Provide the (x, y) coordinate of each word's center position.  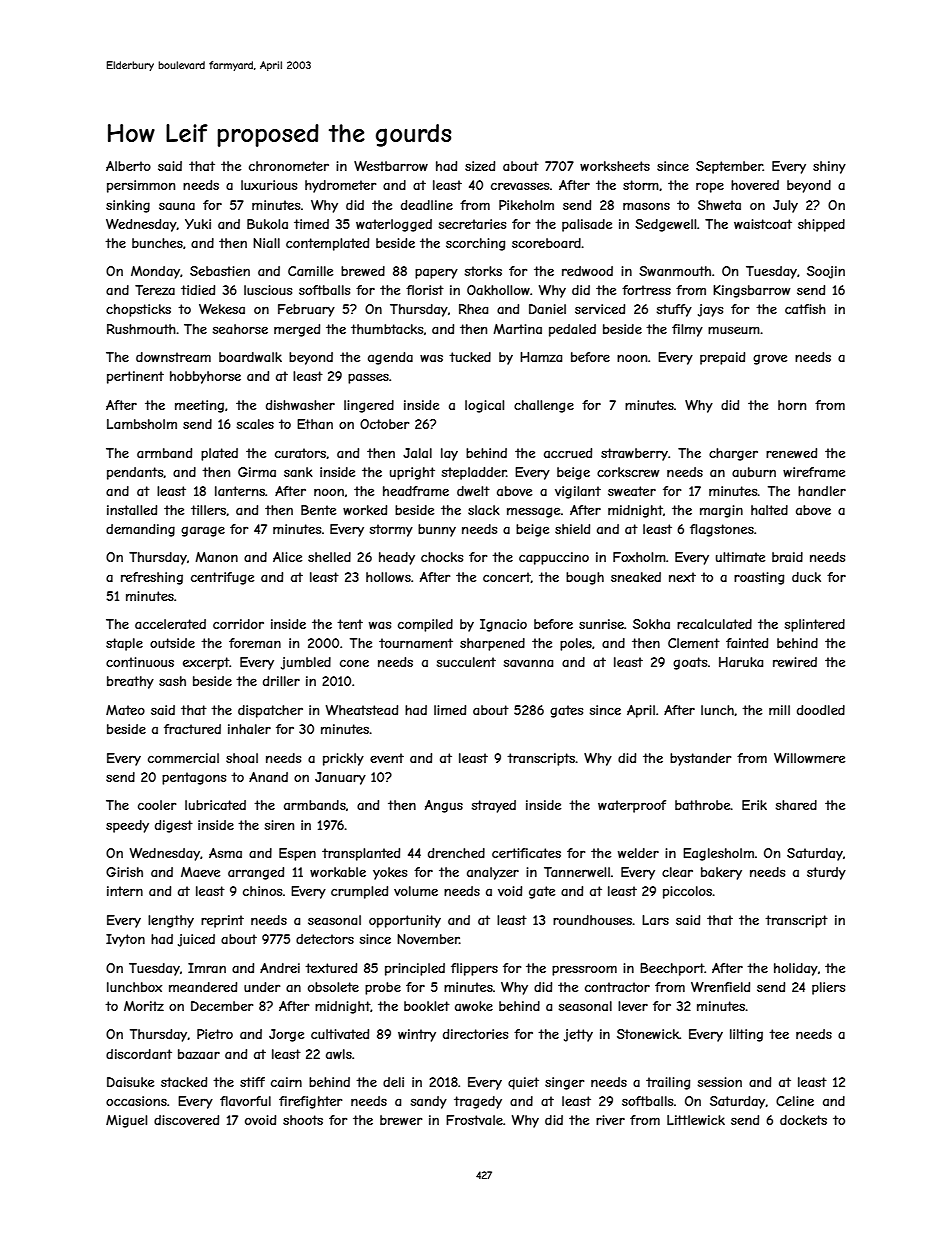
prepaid (722, 358)
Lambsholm (142, 424)
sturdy (826, 873)
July (785, 206)
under (262, 987)
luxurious (269, 185)
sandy (429, 1102)
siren (279, 825)
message (533, 512)
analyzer (493, 873)
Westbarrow (391, 166)
